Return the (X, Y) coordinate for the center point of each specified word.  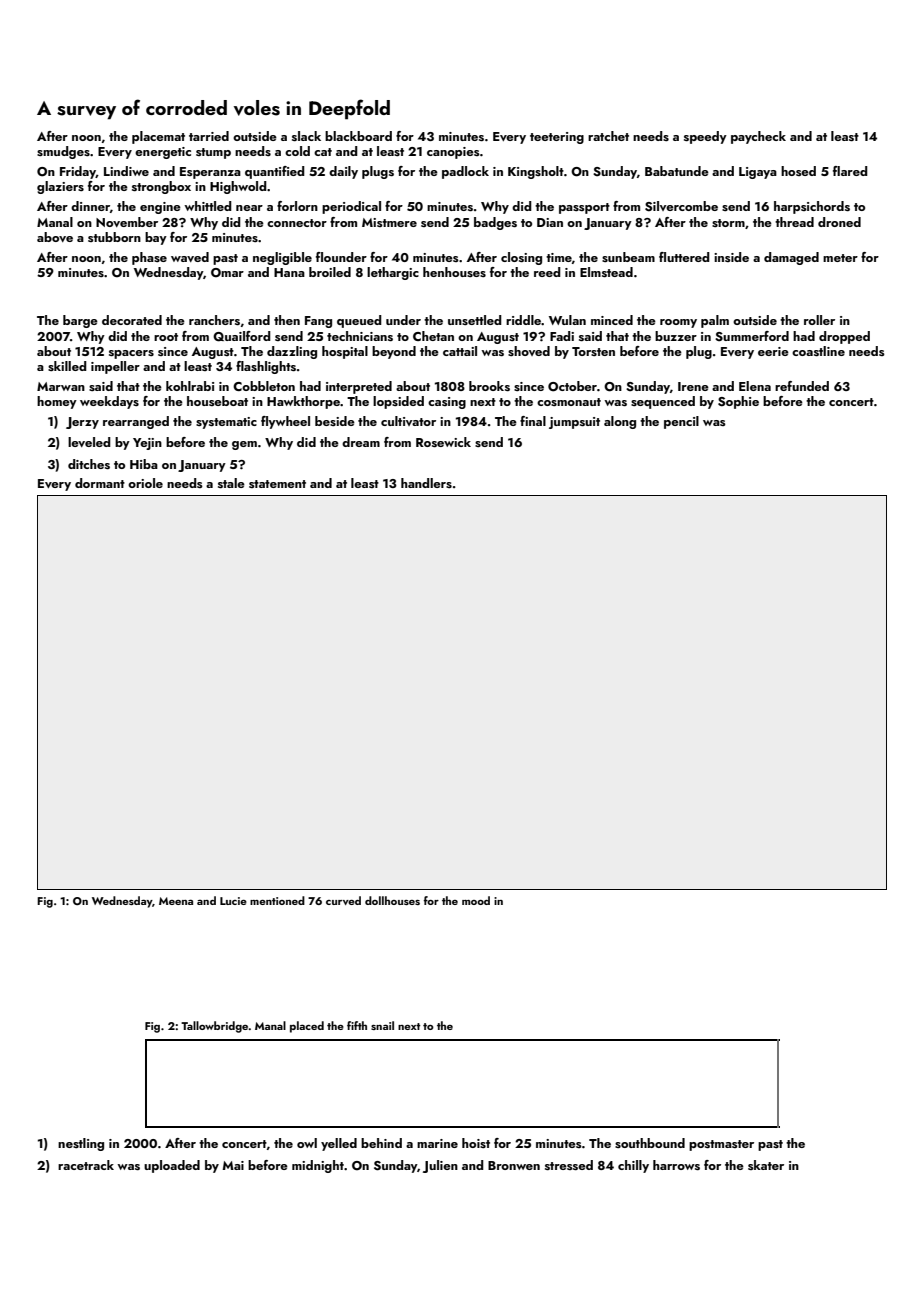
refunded (802, 386)
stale (231, 483)
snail (382, 1025)
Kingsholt (536, 172)
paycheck (758, 137)
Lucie (233, 901)
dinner (90, 206)
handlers (426, 483)
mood (476, 900)
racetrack (86, 1165)
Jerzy (82, 423)
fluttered (684, 257)
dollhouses (392, 900)
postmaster (721, 1145)
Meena (176, 901)
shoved (529, 351)
